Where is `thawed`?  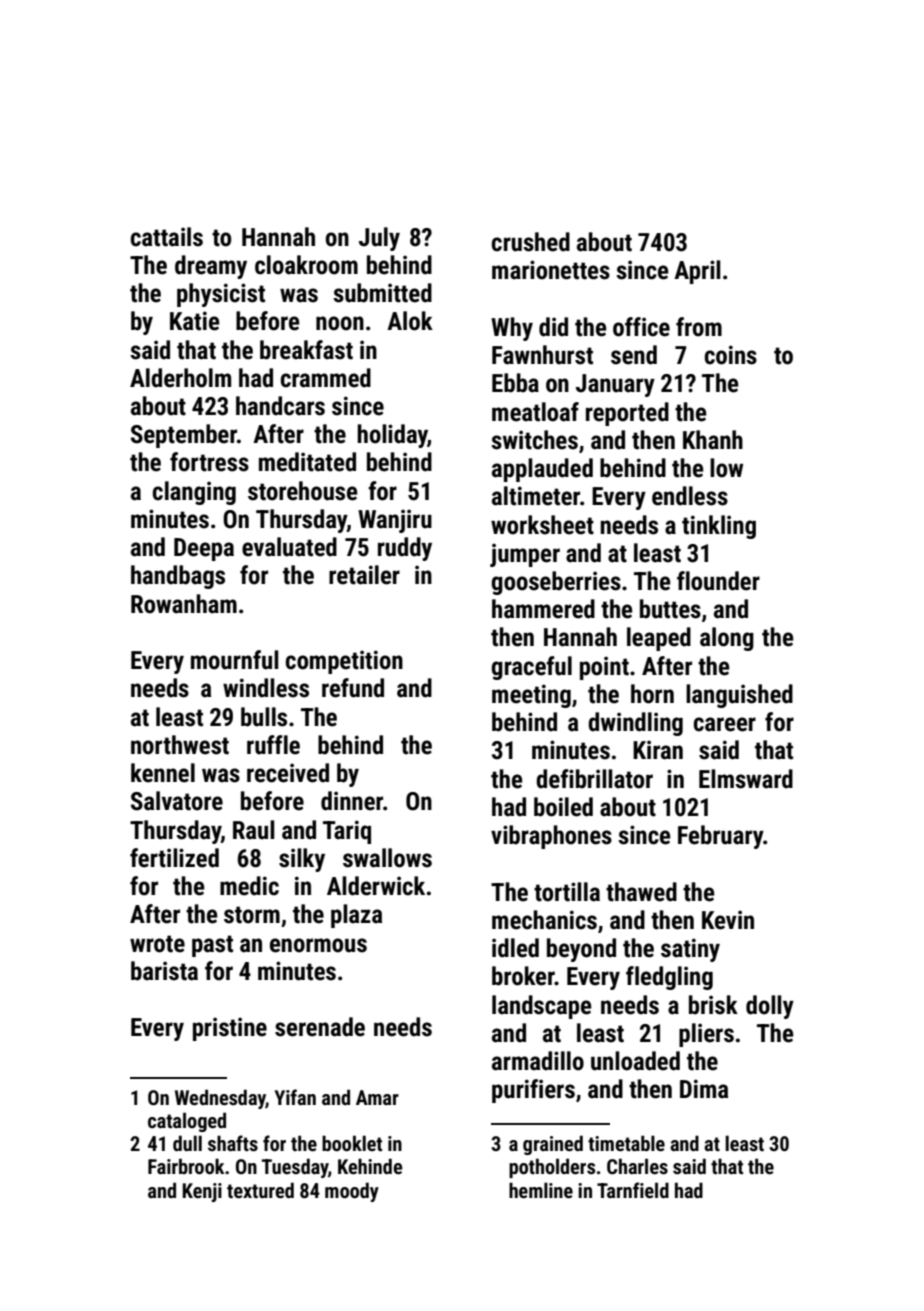
thawed is located at coordinates (641, 892).
